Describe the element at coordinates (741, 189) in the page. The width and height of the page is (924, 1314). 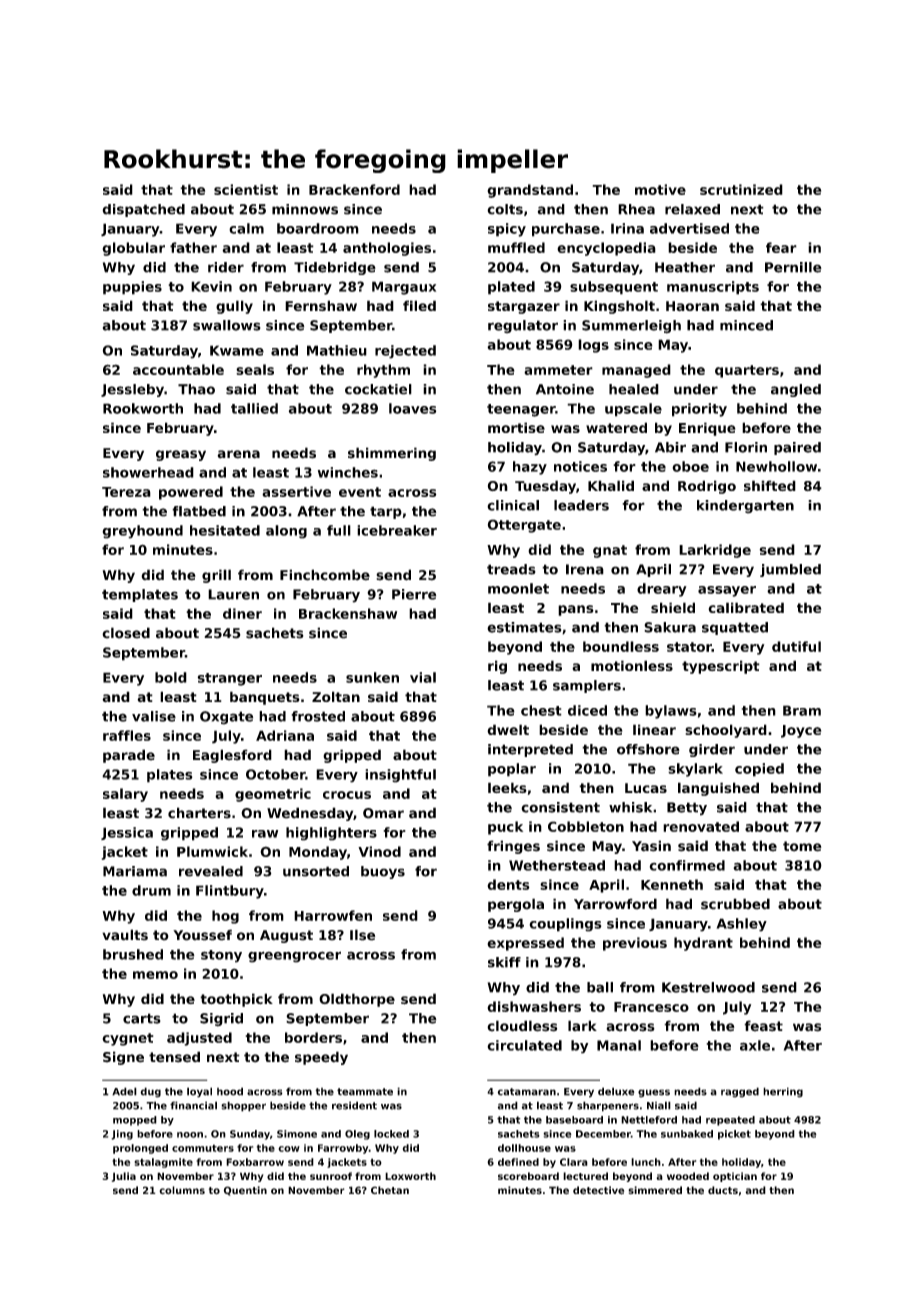
I see `scrutinized` at that location.
